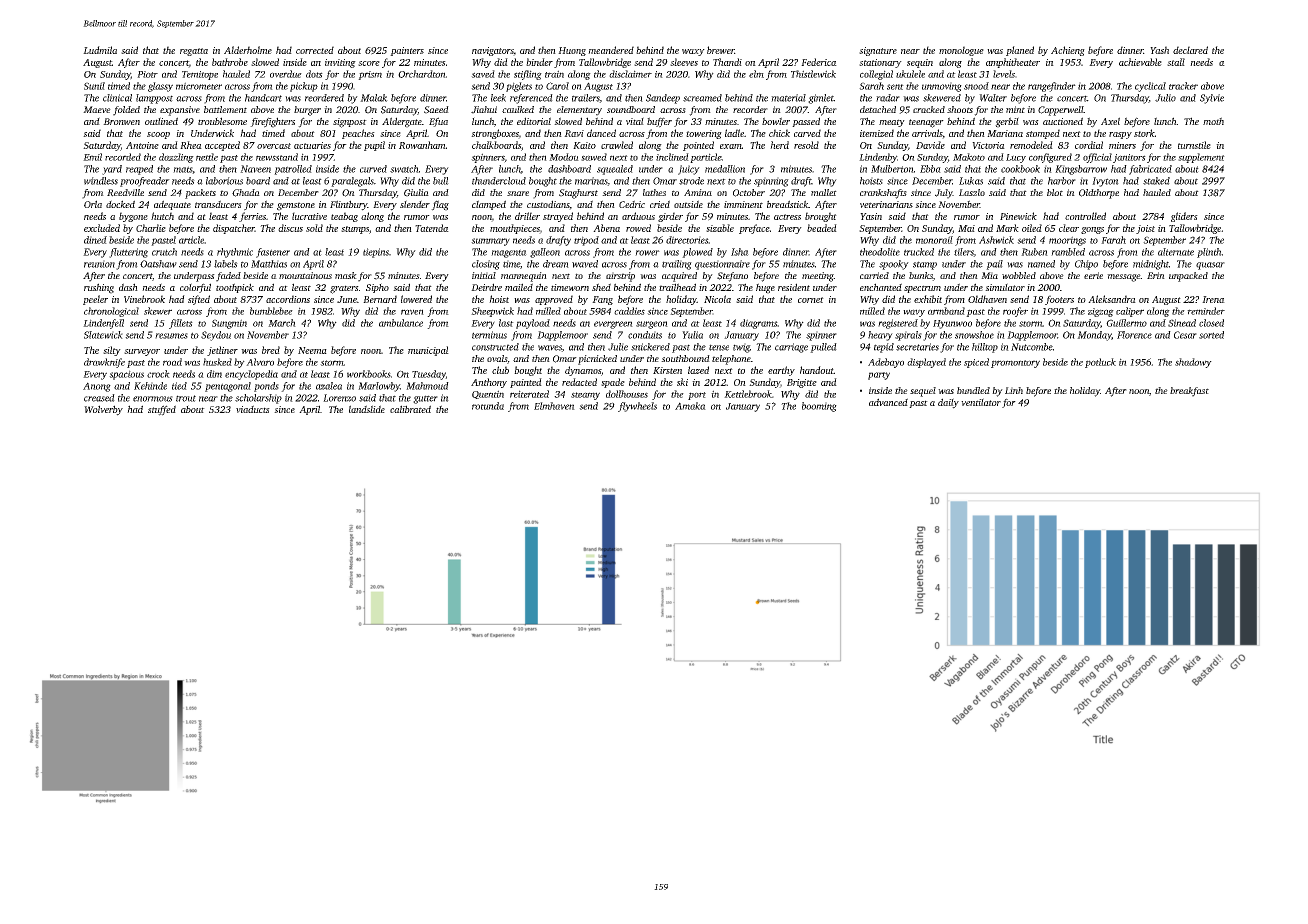  I want to click on Sungmin, so click(229, 324).
